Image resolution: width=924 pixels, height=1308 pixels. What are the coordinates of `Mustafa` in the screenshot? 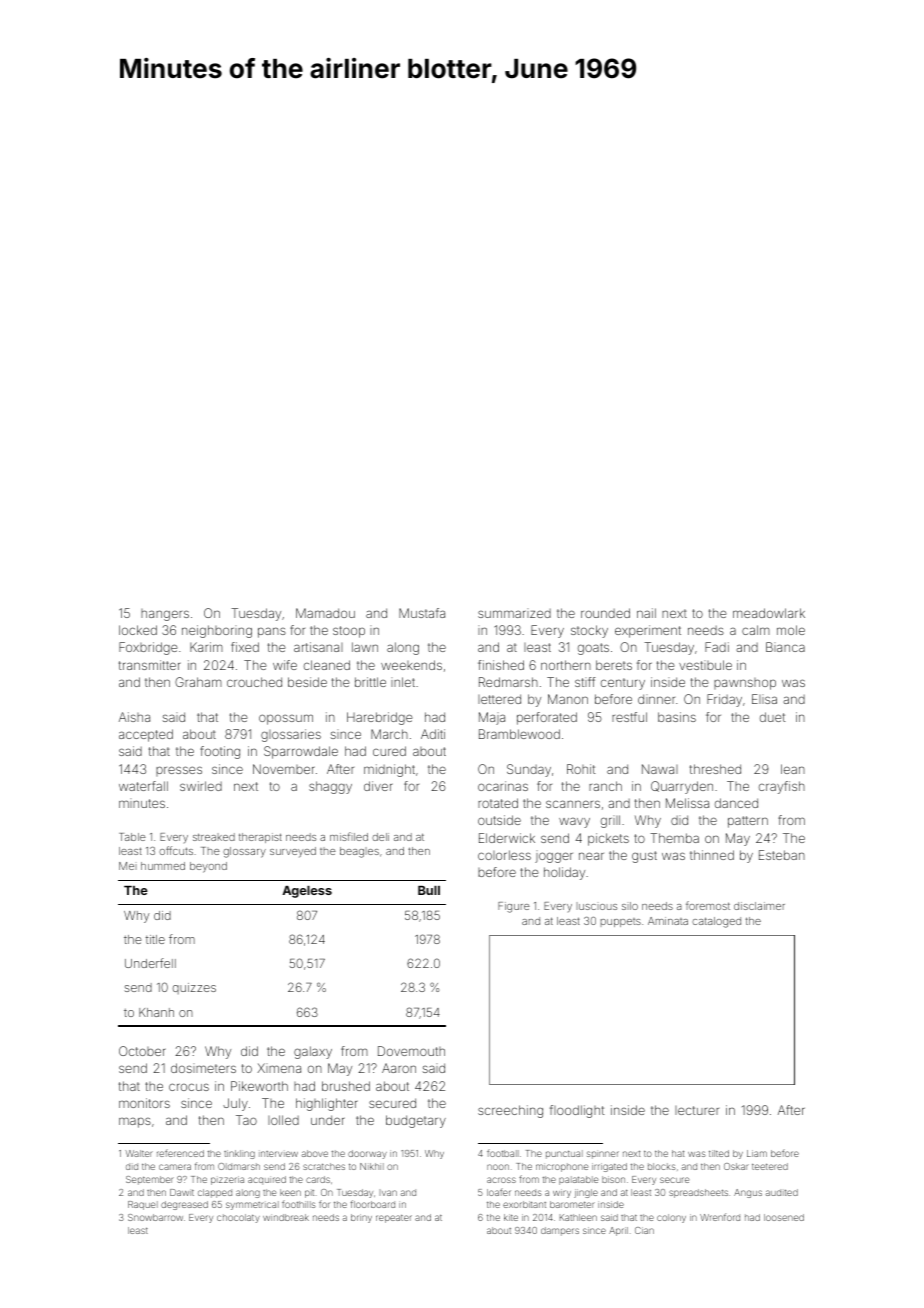 It's located at (422, 613).
